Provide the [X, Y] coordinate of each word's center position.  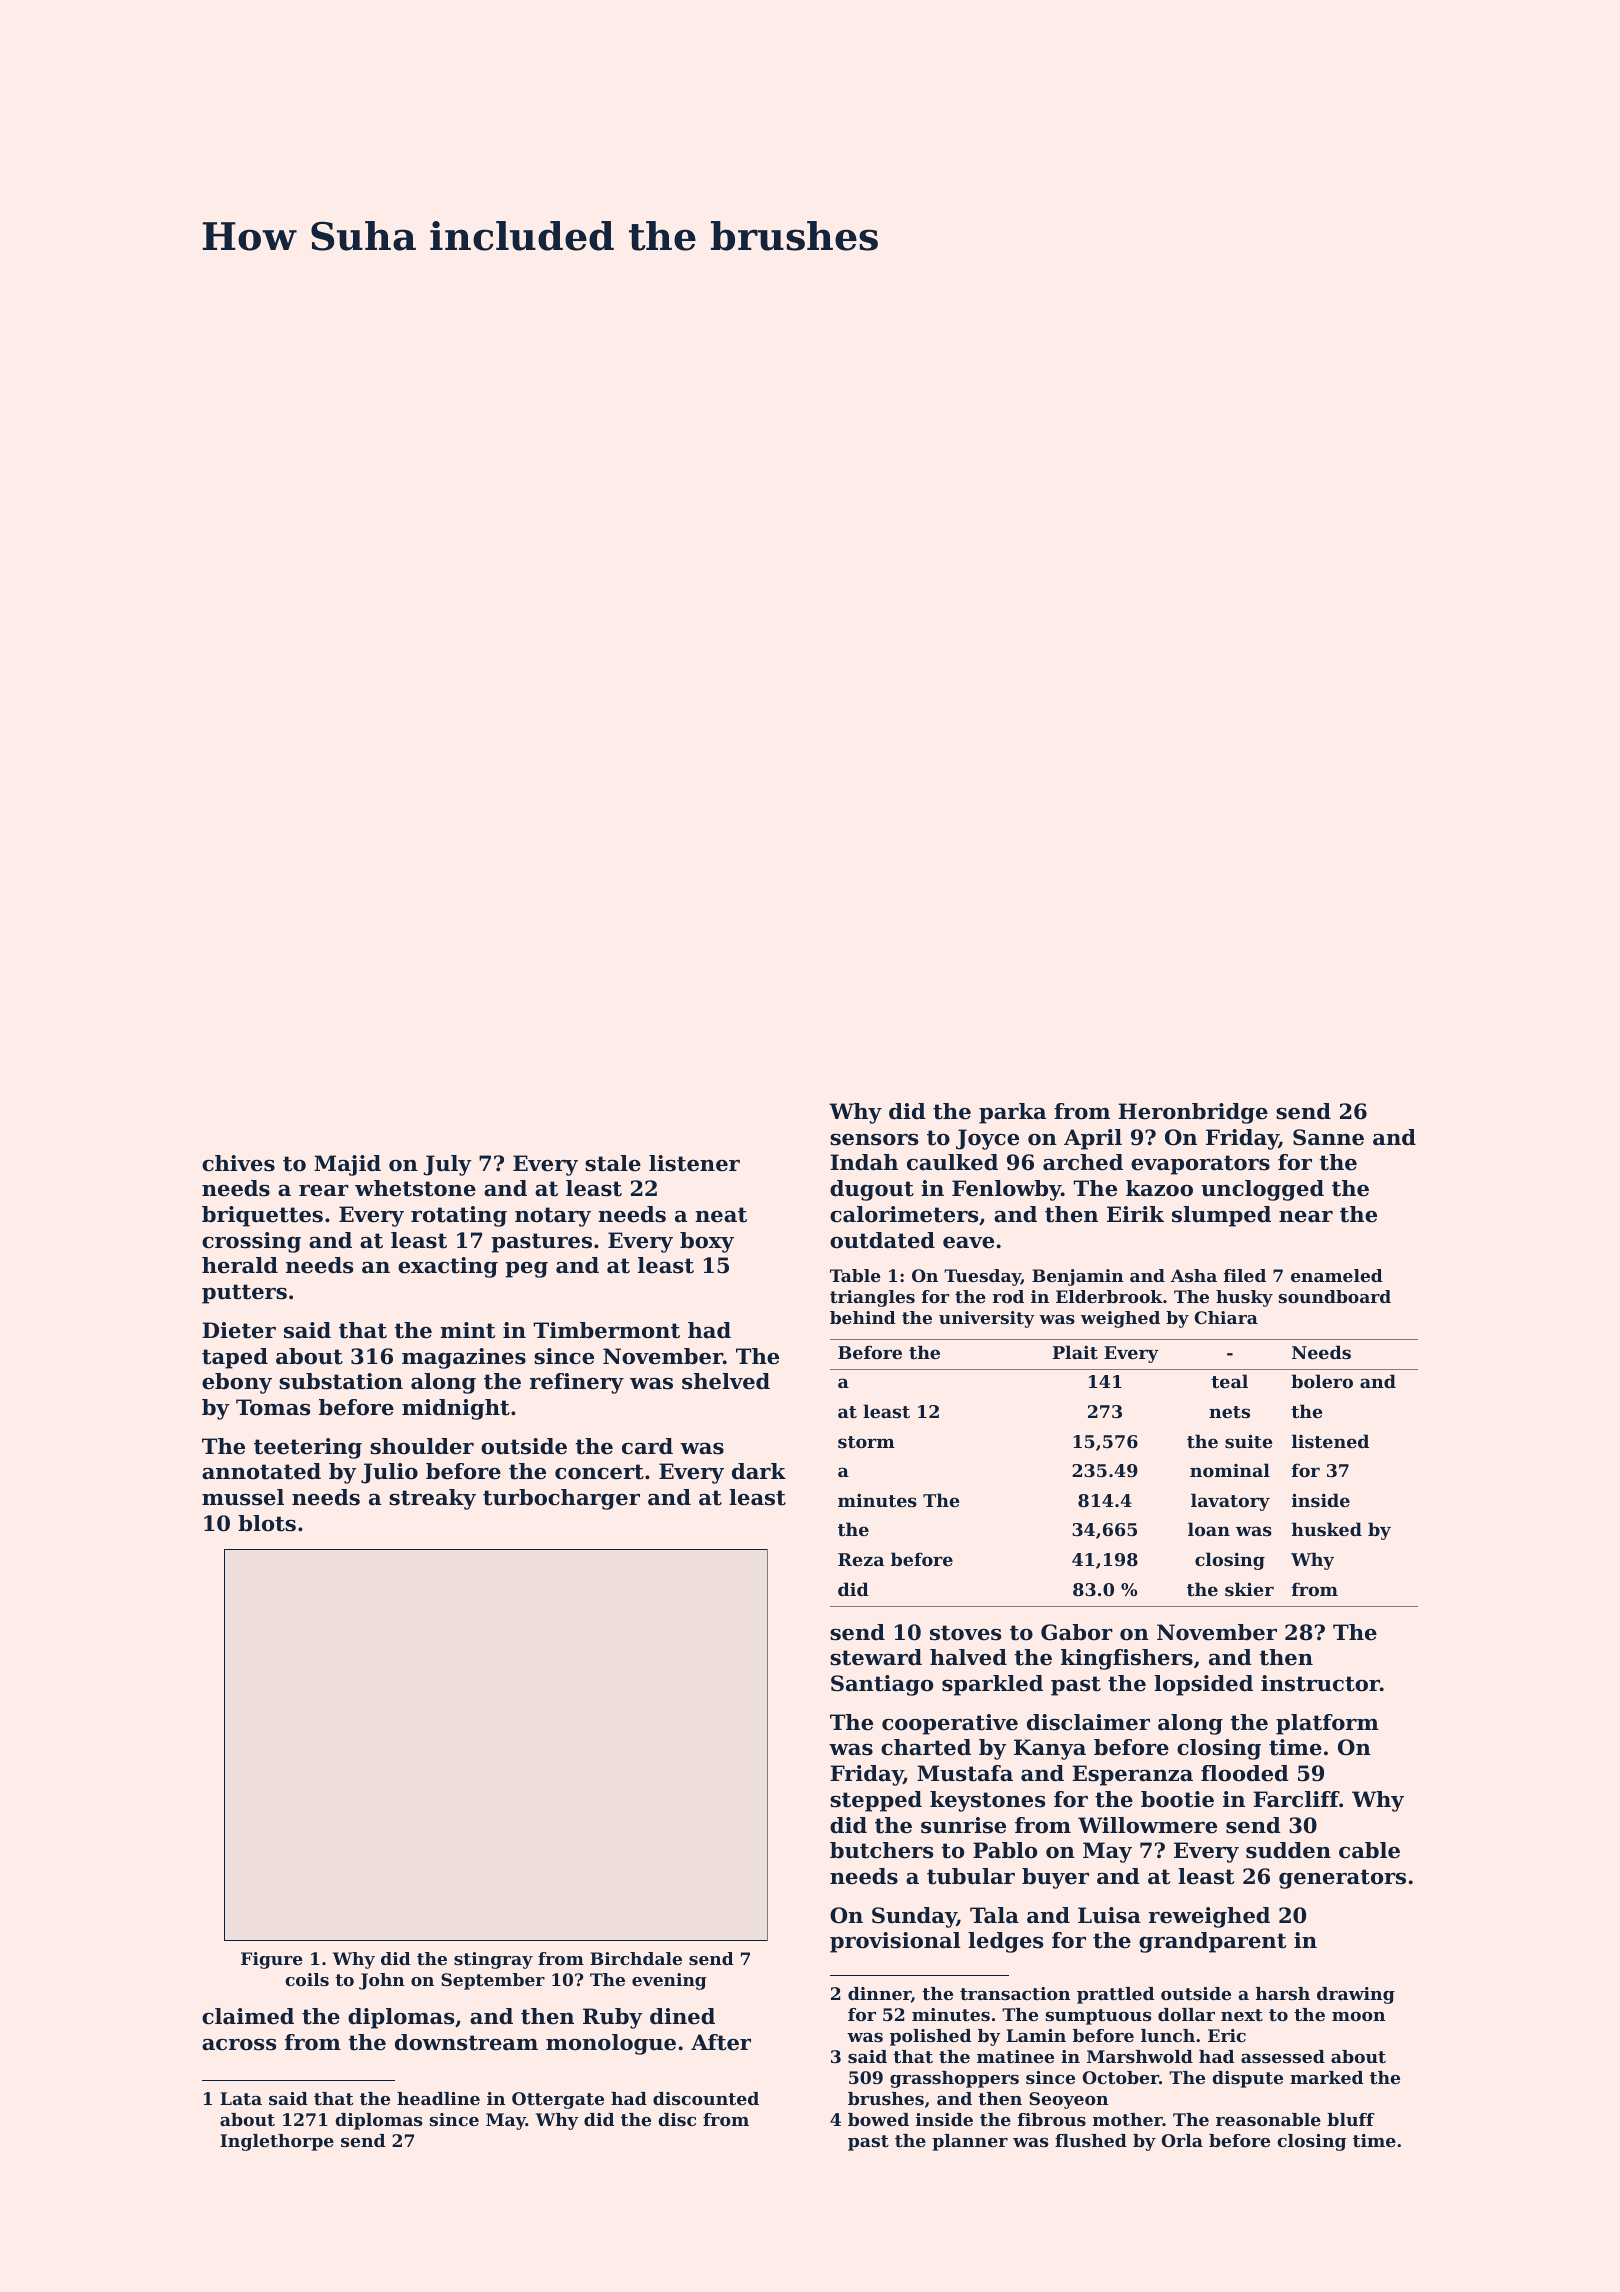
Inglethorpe [277, 2142]
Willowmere [1147, 1825]
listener [694, 1163]
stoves [965, 1633]
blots [267, 1523]
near [1306, 1217]
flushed [1091, 2140]
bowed [878, 2119]
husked [1327, 1529]
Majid [347, 1165]
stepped [876, 1801]
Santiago [882, 1685]
